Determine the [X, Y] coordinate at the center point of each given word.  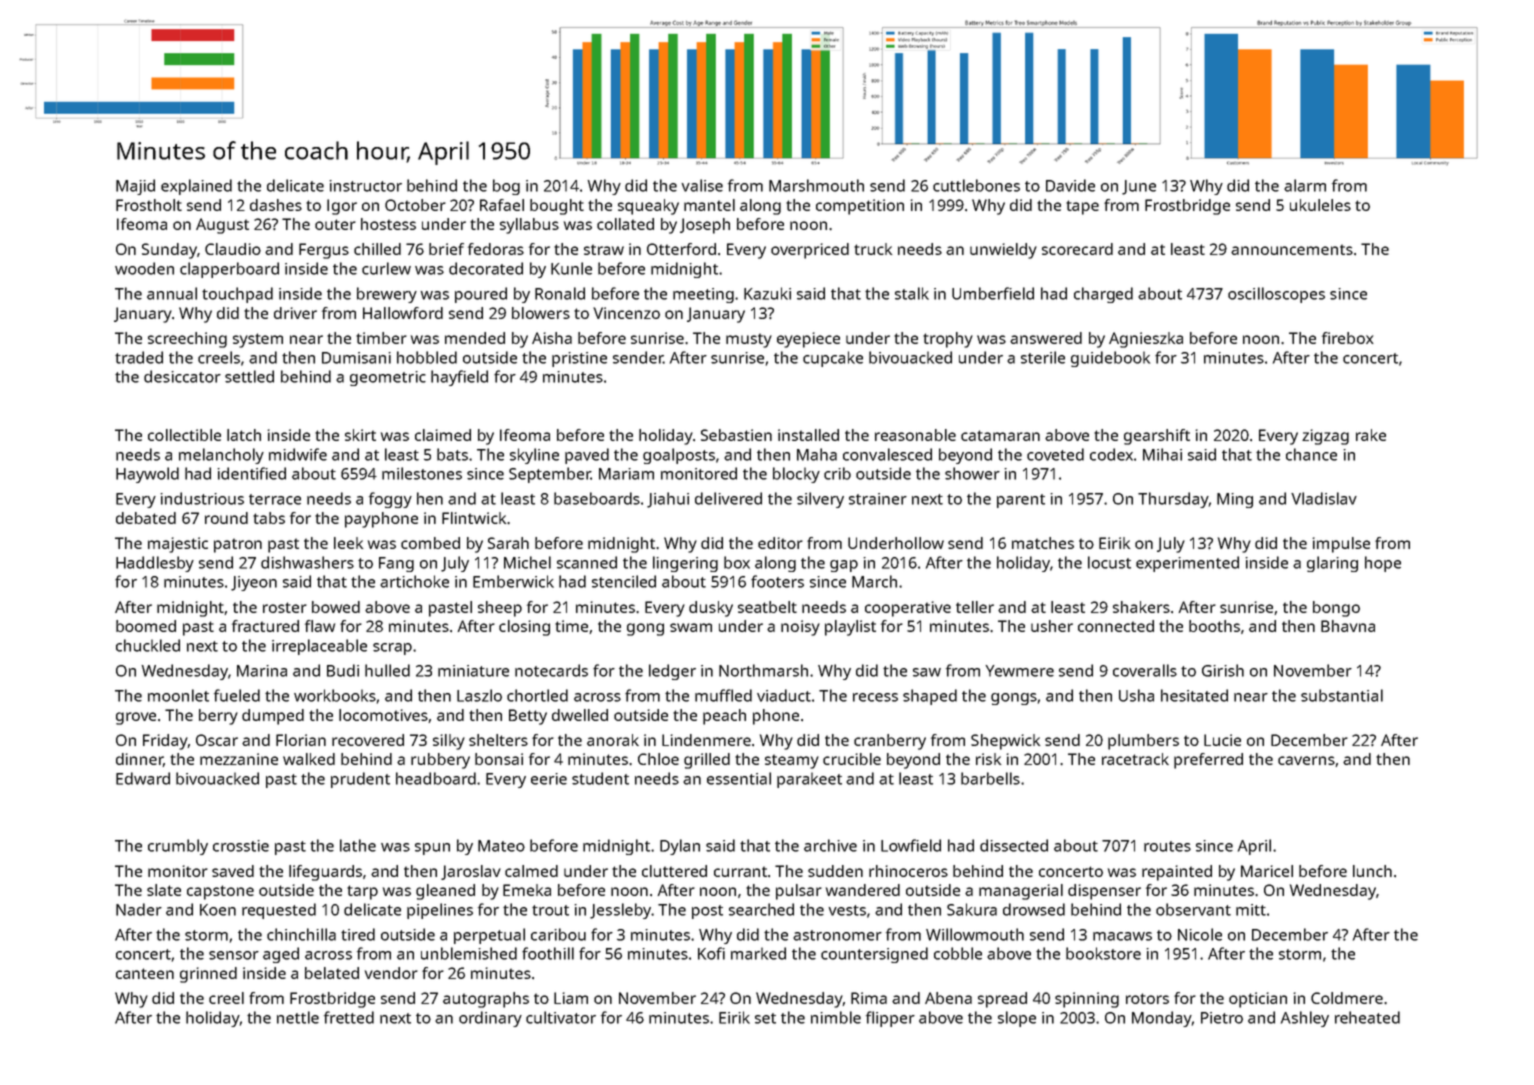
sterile [1043, 357]
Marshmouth [816, 185]
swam [691, 627]
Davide [1070, 185]
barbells [990, 778]
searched [761, 909]
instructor [366, 186]
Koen [218, 910]
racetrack [1135, 759]
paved [587, 456]
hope [1383, 564]
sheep [500, 609]
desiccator [182, 376]
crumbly [178, 847]
